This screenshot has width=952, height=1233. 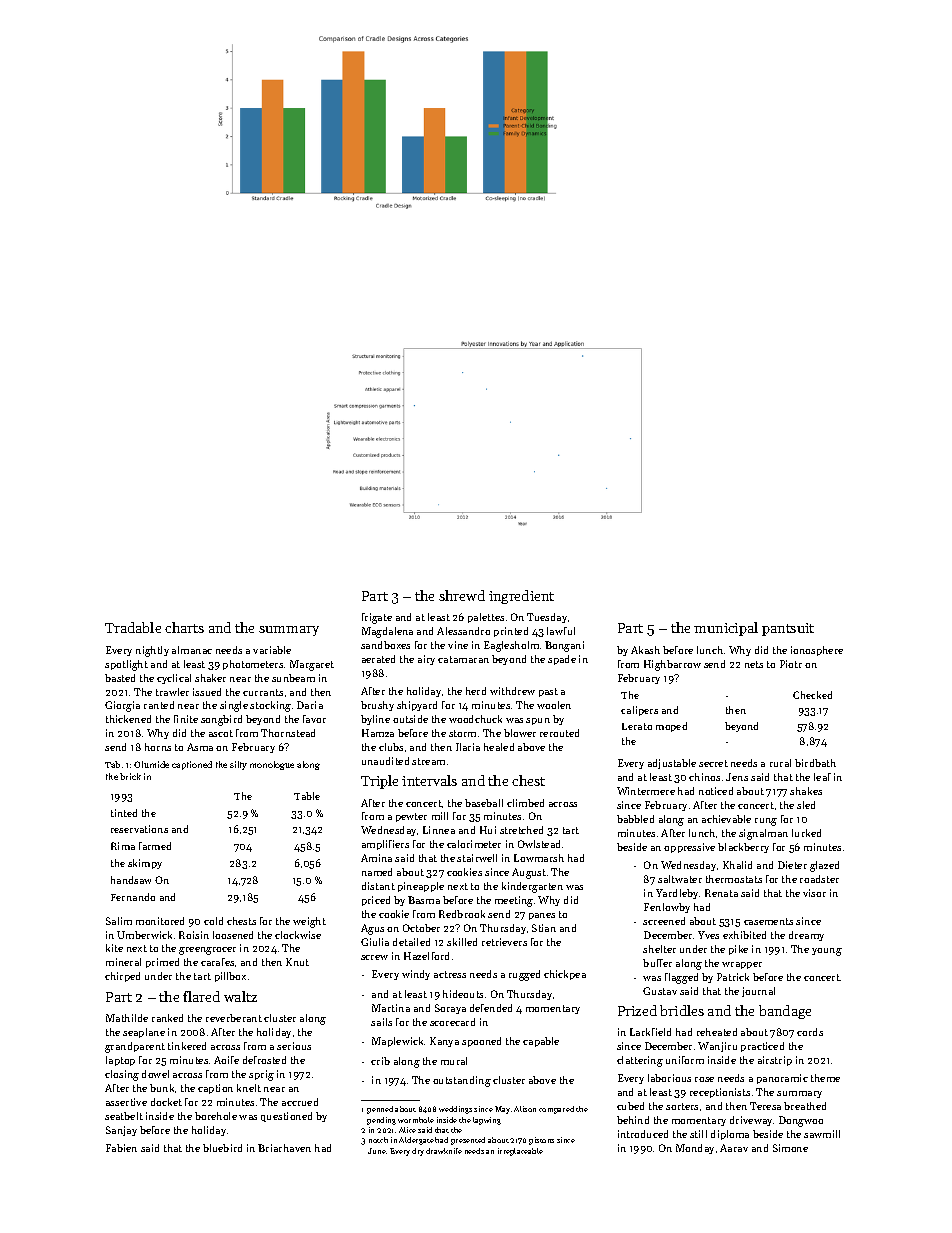 I want to click on cubed, so click(x=630, y=1106).
